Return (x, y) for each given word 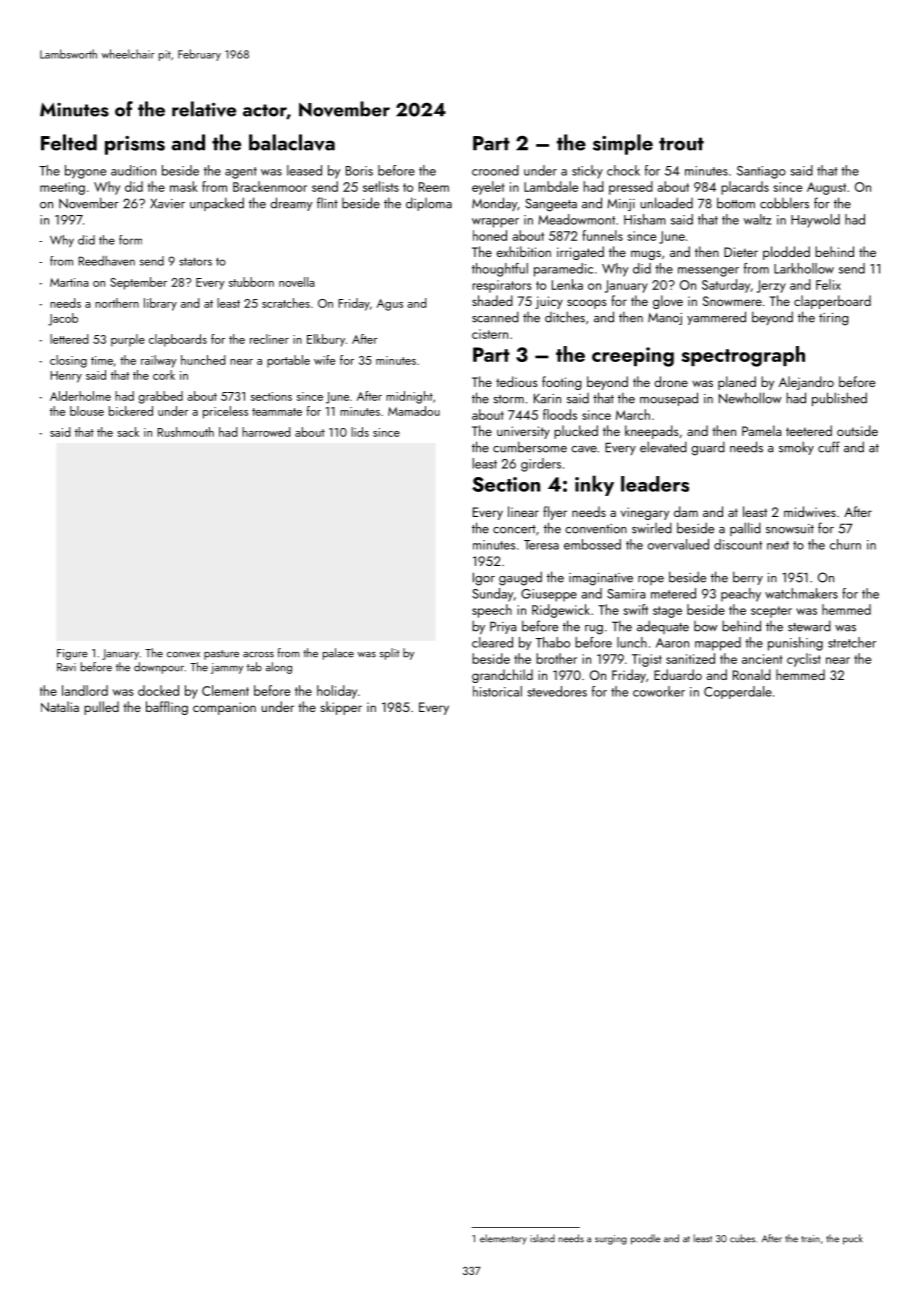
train (810, 1239)
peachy (741, 595)
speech (492, 611)
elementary (503, 1239)
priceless (225, 412)
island (542, 1238)
